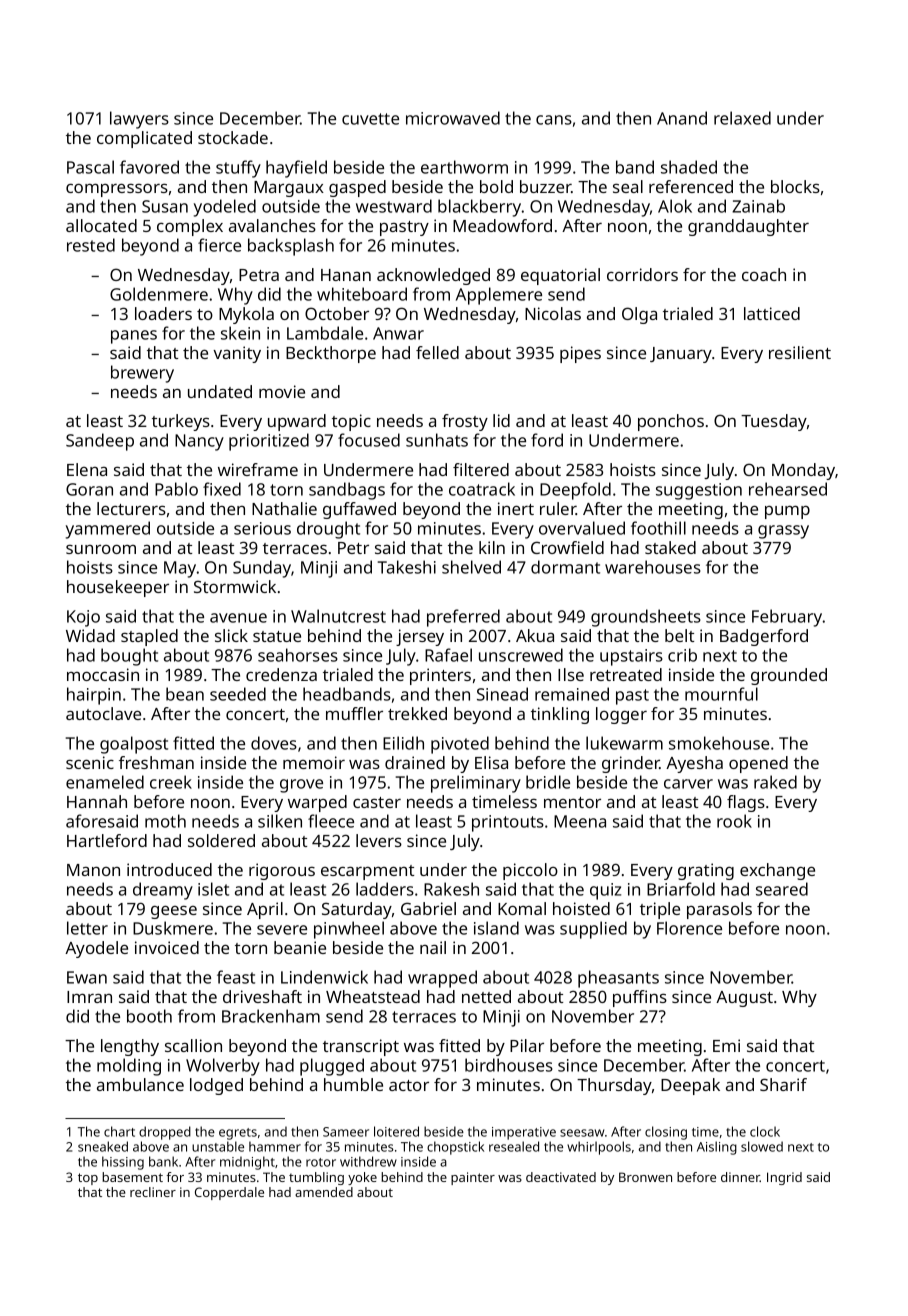  I want to click on microwaved, so click(453, 118).
